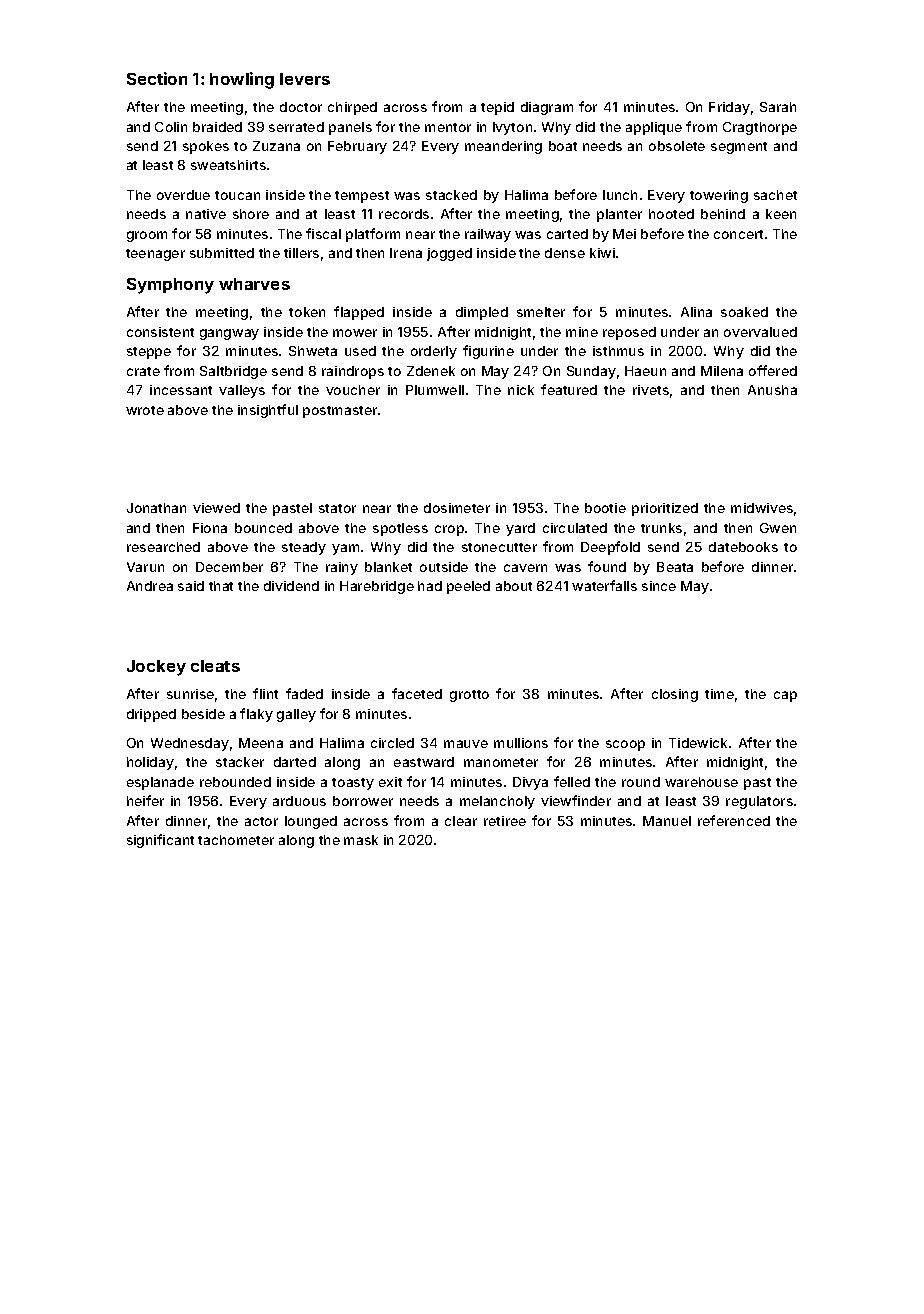 Image resolution: width=924 pixels, height=1314 pixels. Describe the element at coordinates (417, 693) in the screenshot. I see `faceted` at that location.
